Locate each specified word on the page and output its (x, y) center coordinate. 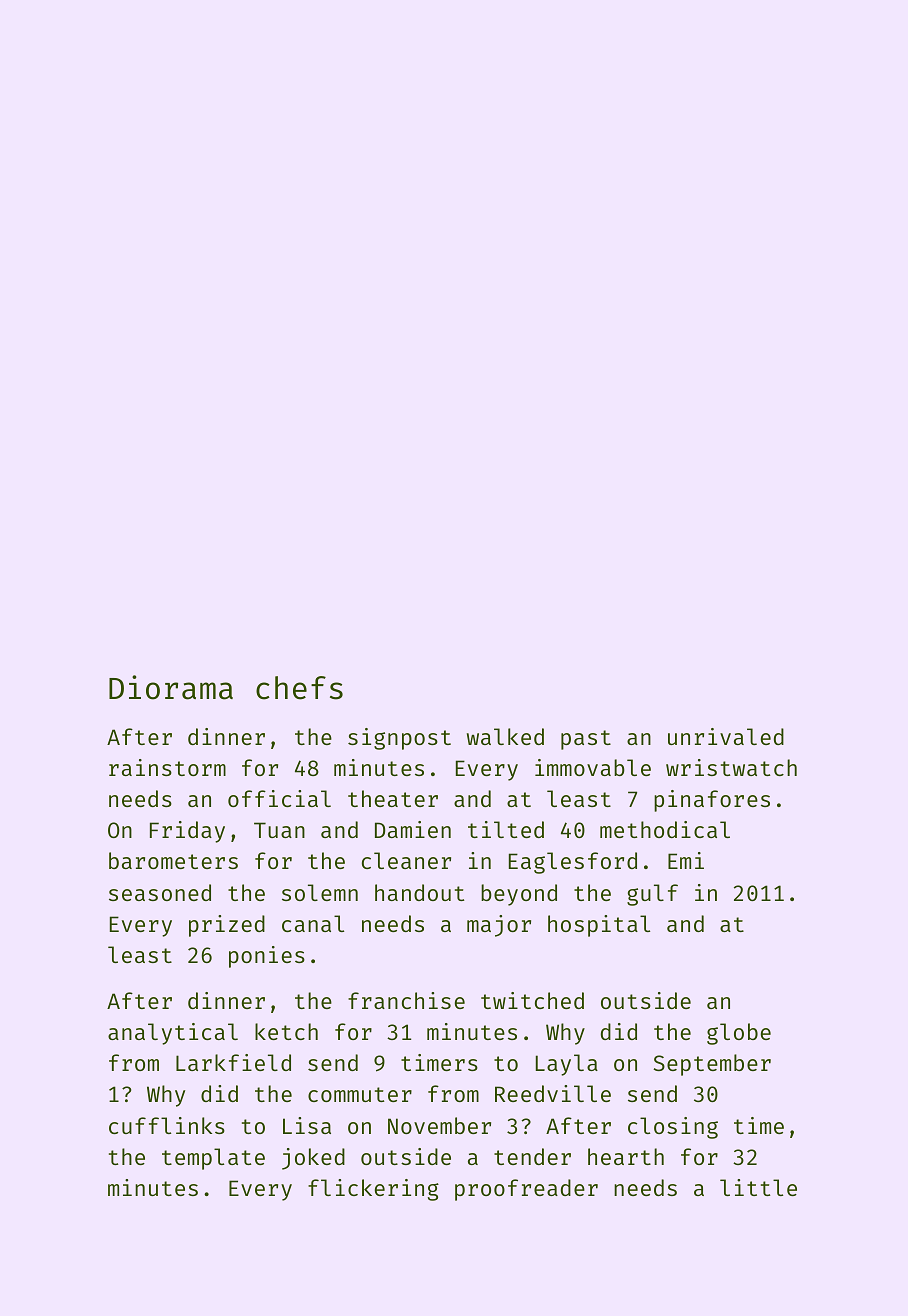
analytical (173, 1034)
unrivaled (726, 736)
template (213, 1159)
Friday (187, 832)
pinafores (712, 801)
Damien (413, 829)
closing (673, 1128)
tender (532, 1156)
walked (505, 736)
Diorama (171, 687)
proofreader (526, 1190)
